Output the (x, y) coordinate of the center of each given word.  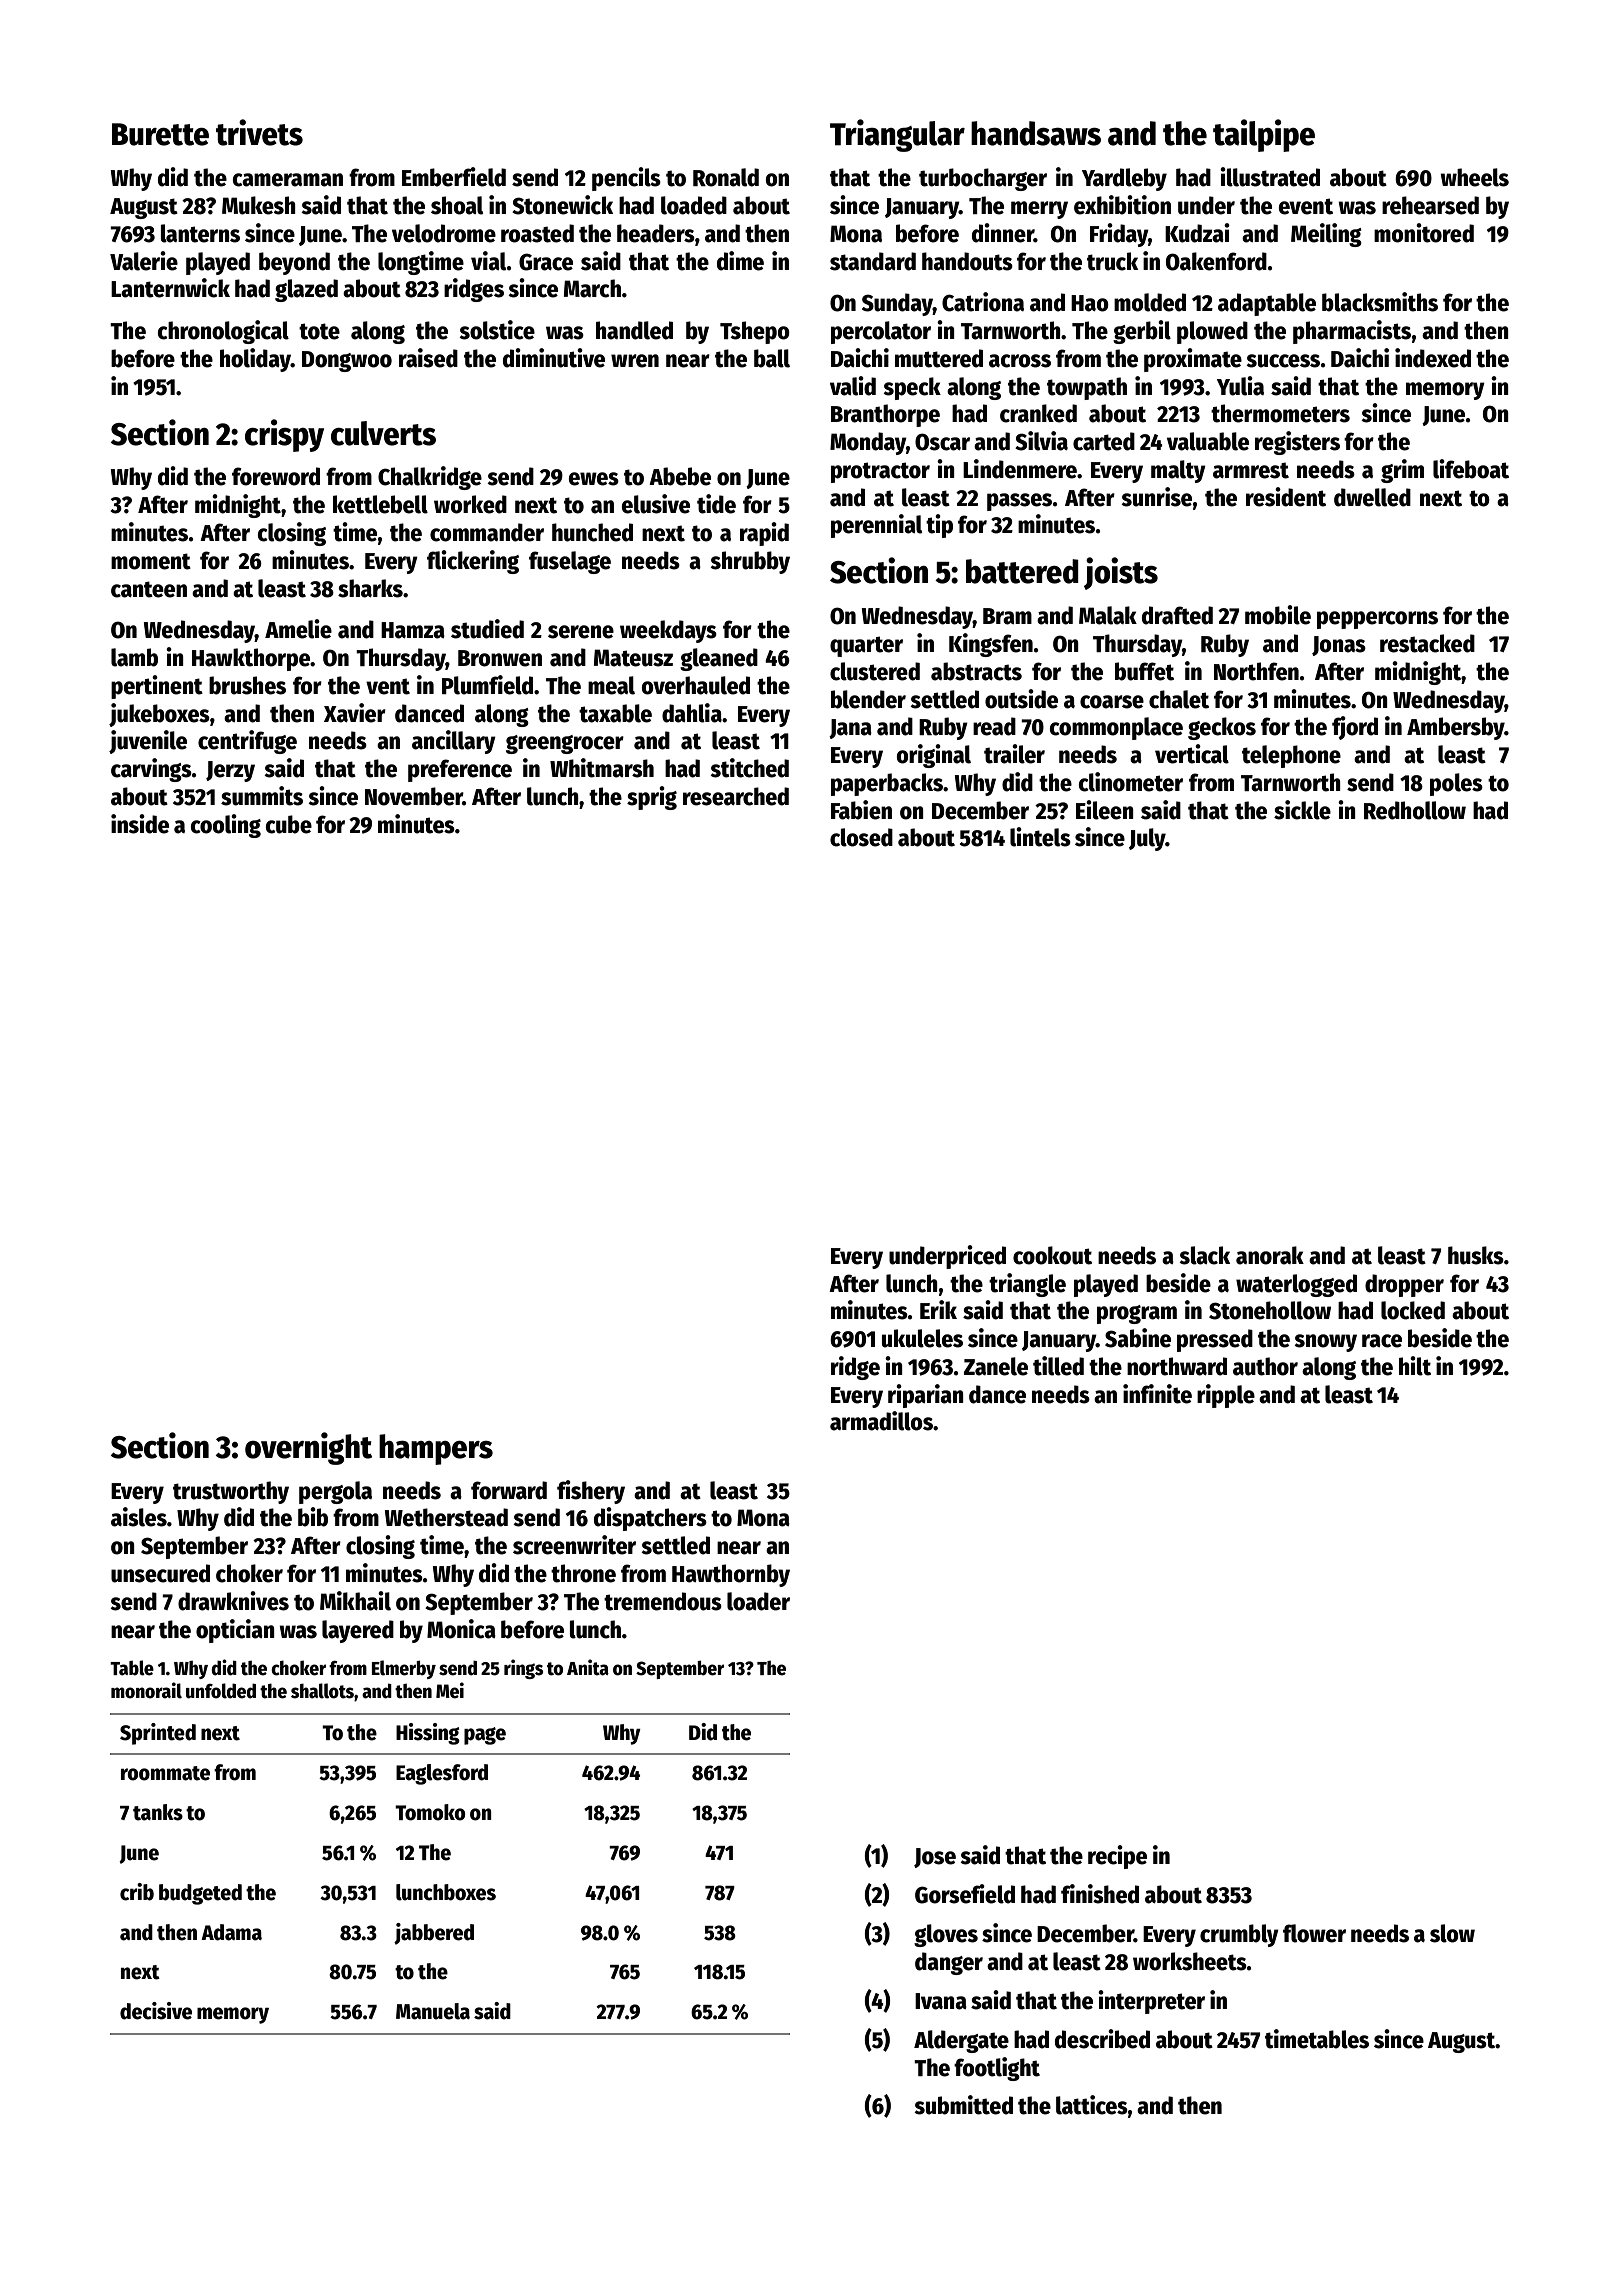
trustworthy (231, 1492)
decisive (156, 2011)
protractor (880, 472)
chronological (223, 332)
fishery (591, 1492)
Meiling (1326, 235)
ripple (1226, 1396)
